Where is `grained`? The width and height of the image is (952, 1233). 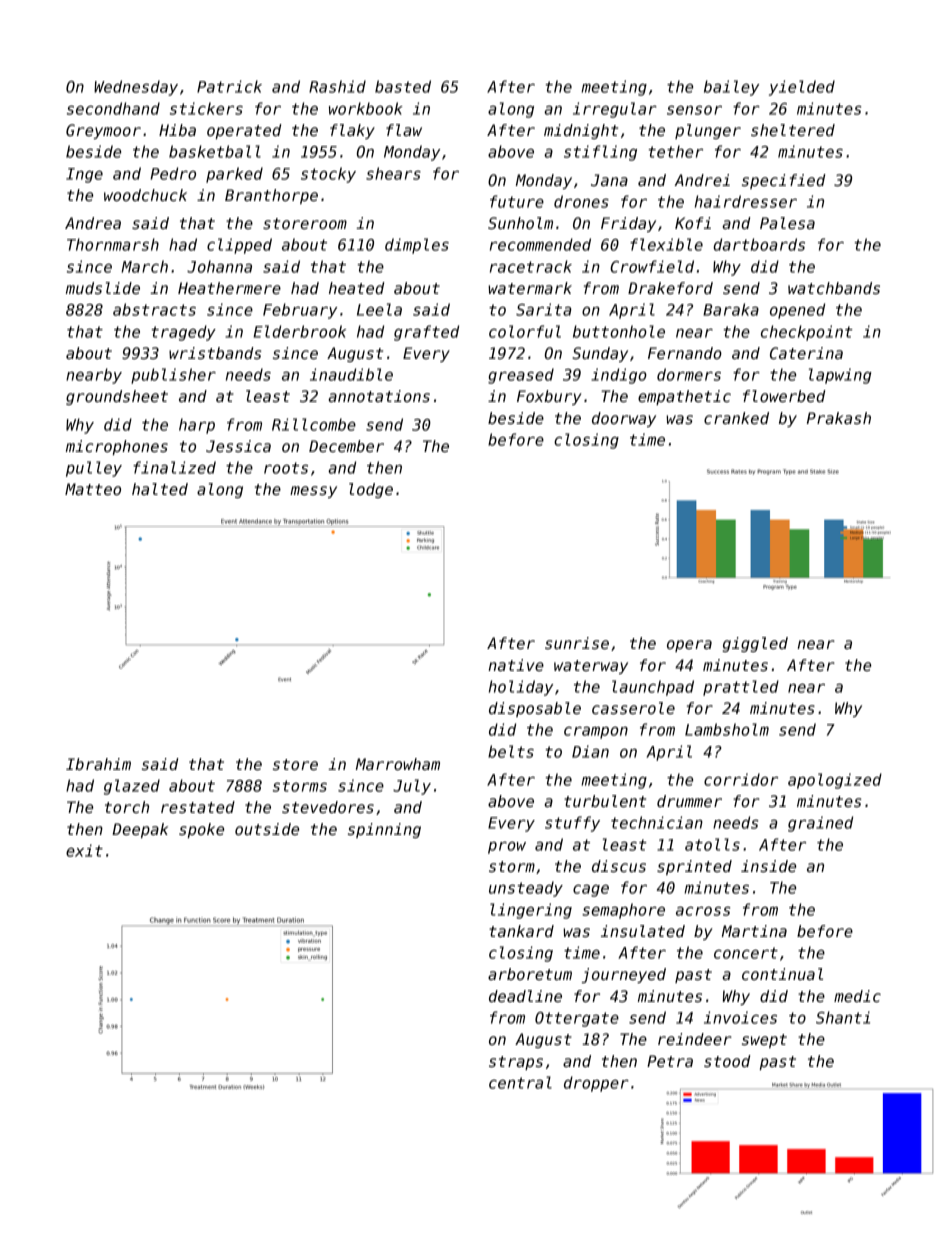
grained is located at coordinates (820, 824).
